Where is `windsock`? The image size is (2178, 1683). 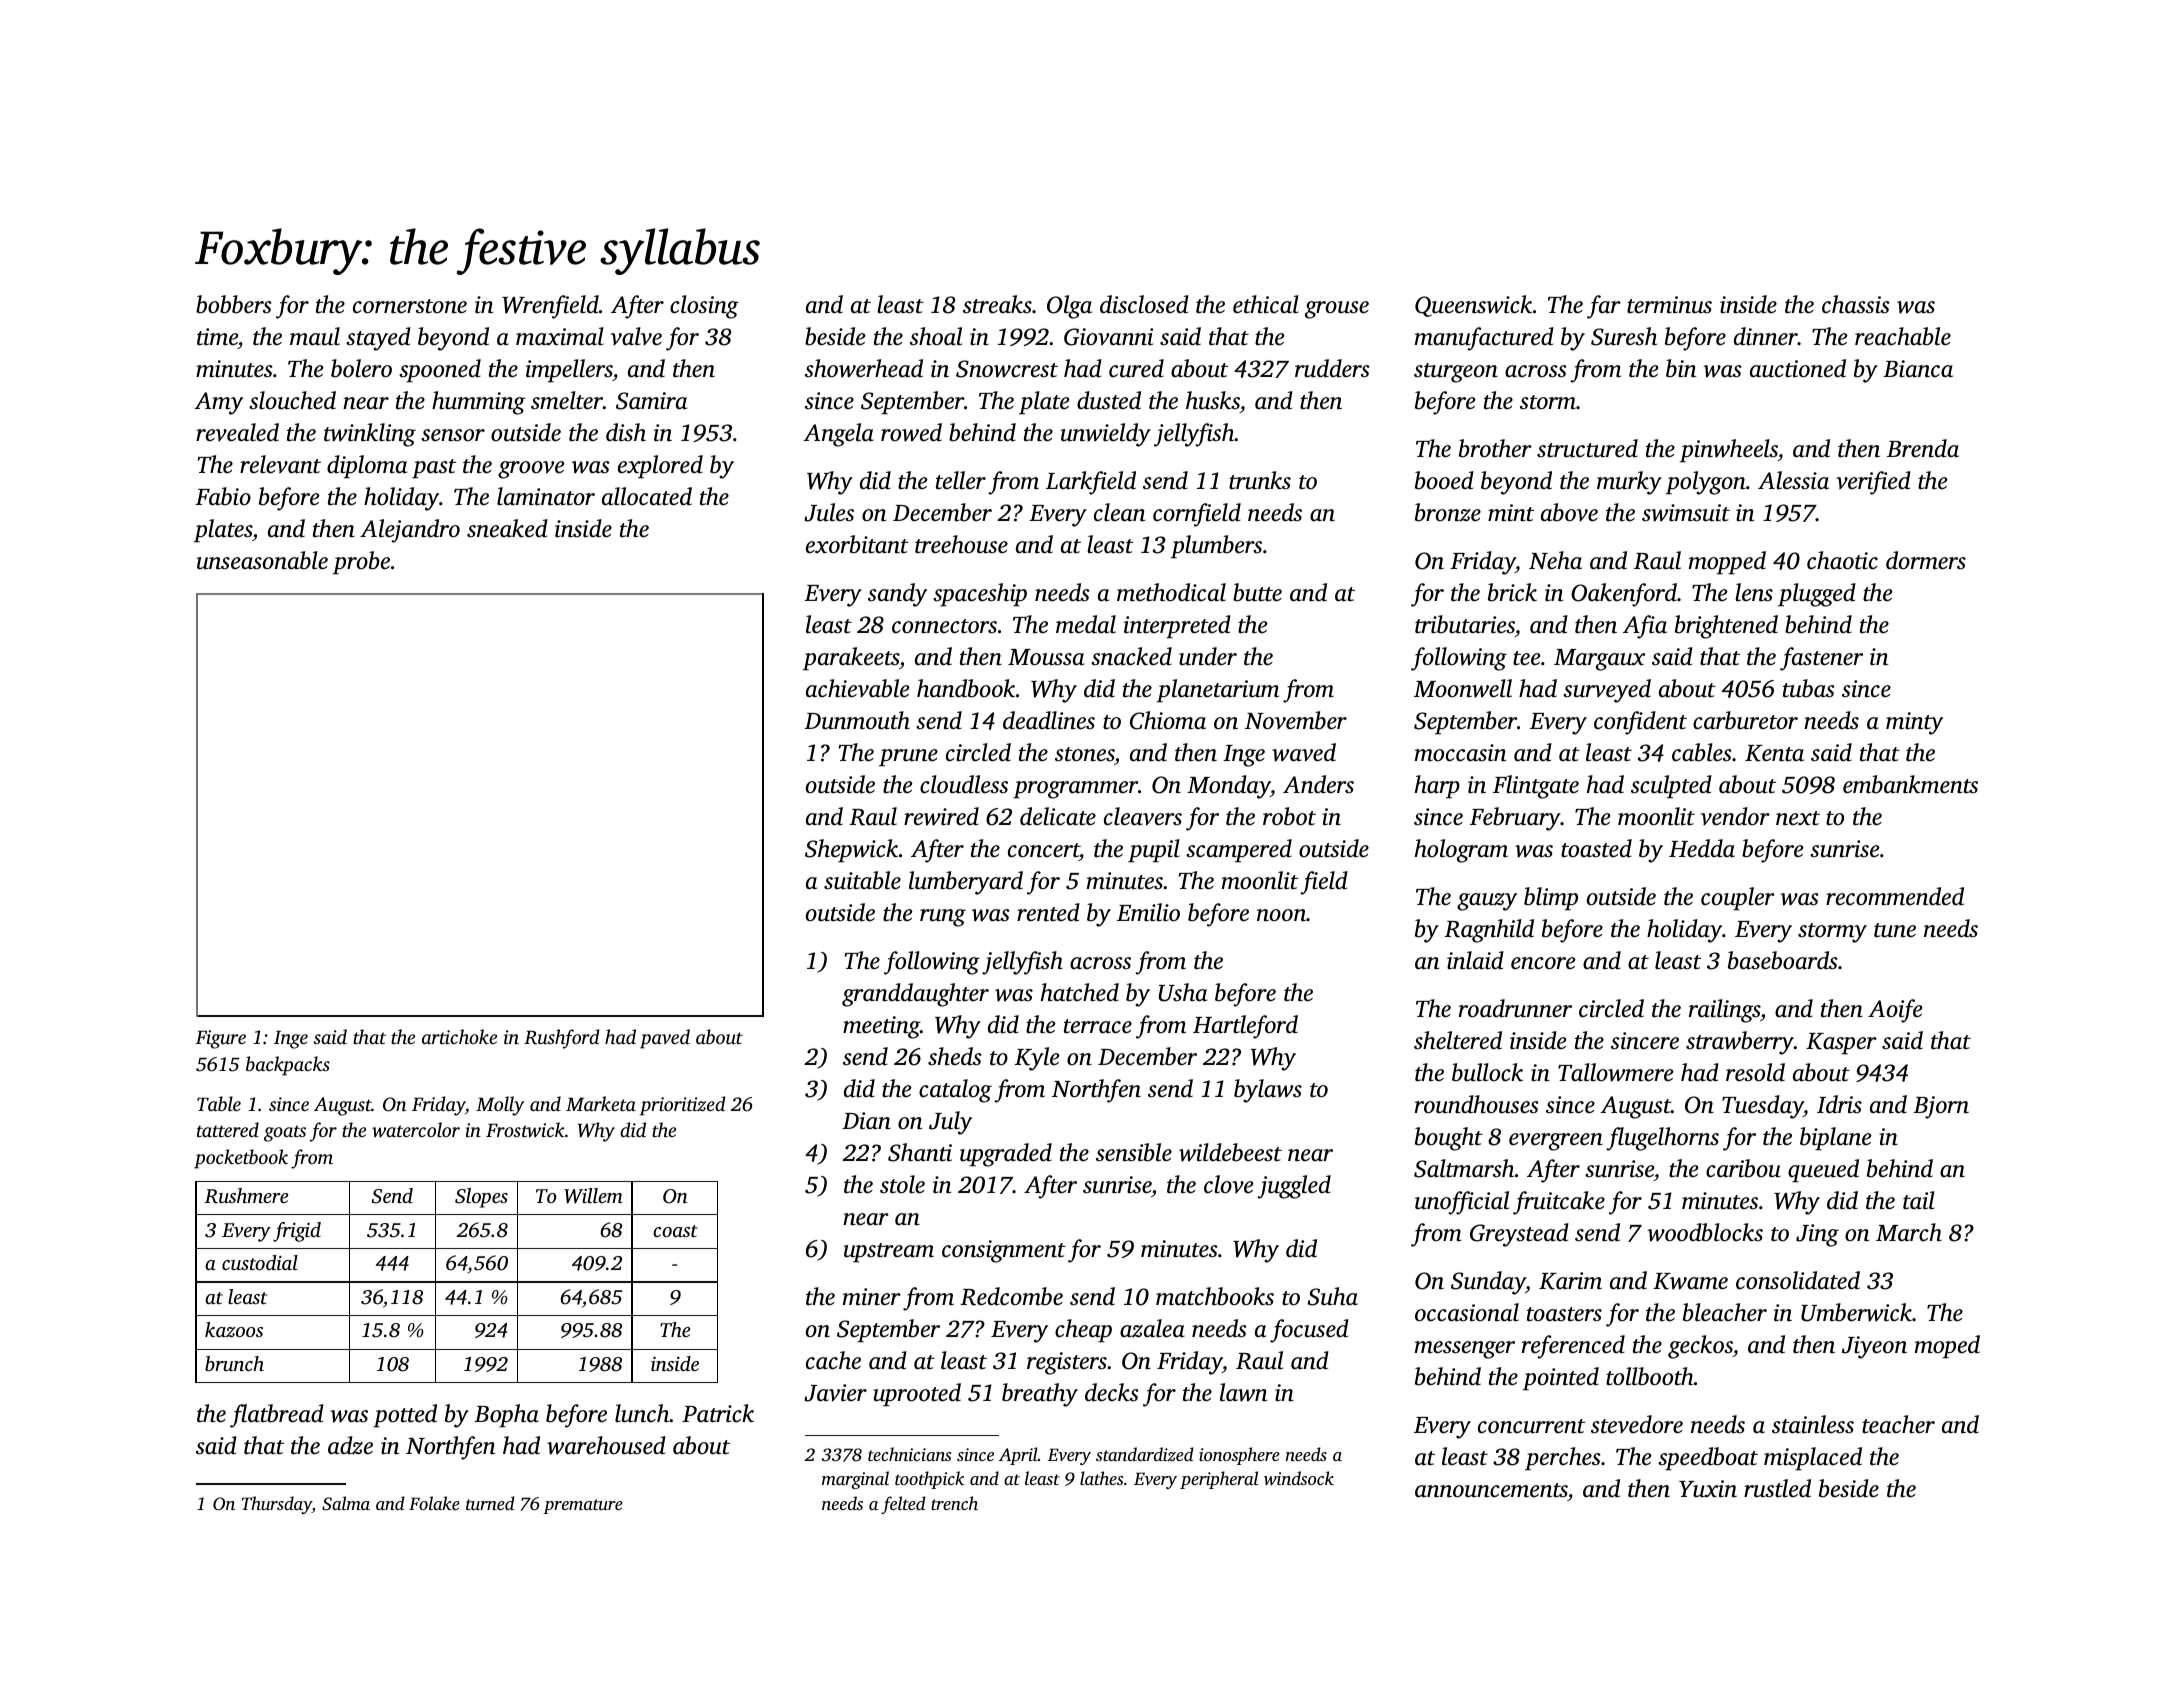
windsock is located at coordinates (1299, 1478).
